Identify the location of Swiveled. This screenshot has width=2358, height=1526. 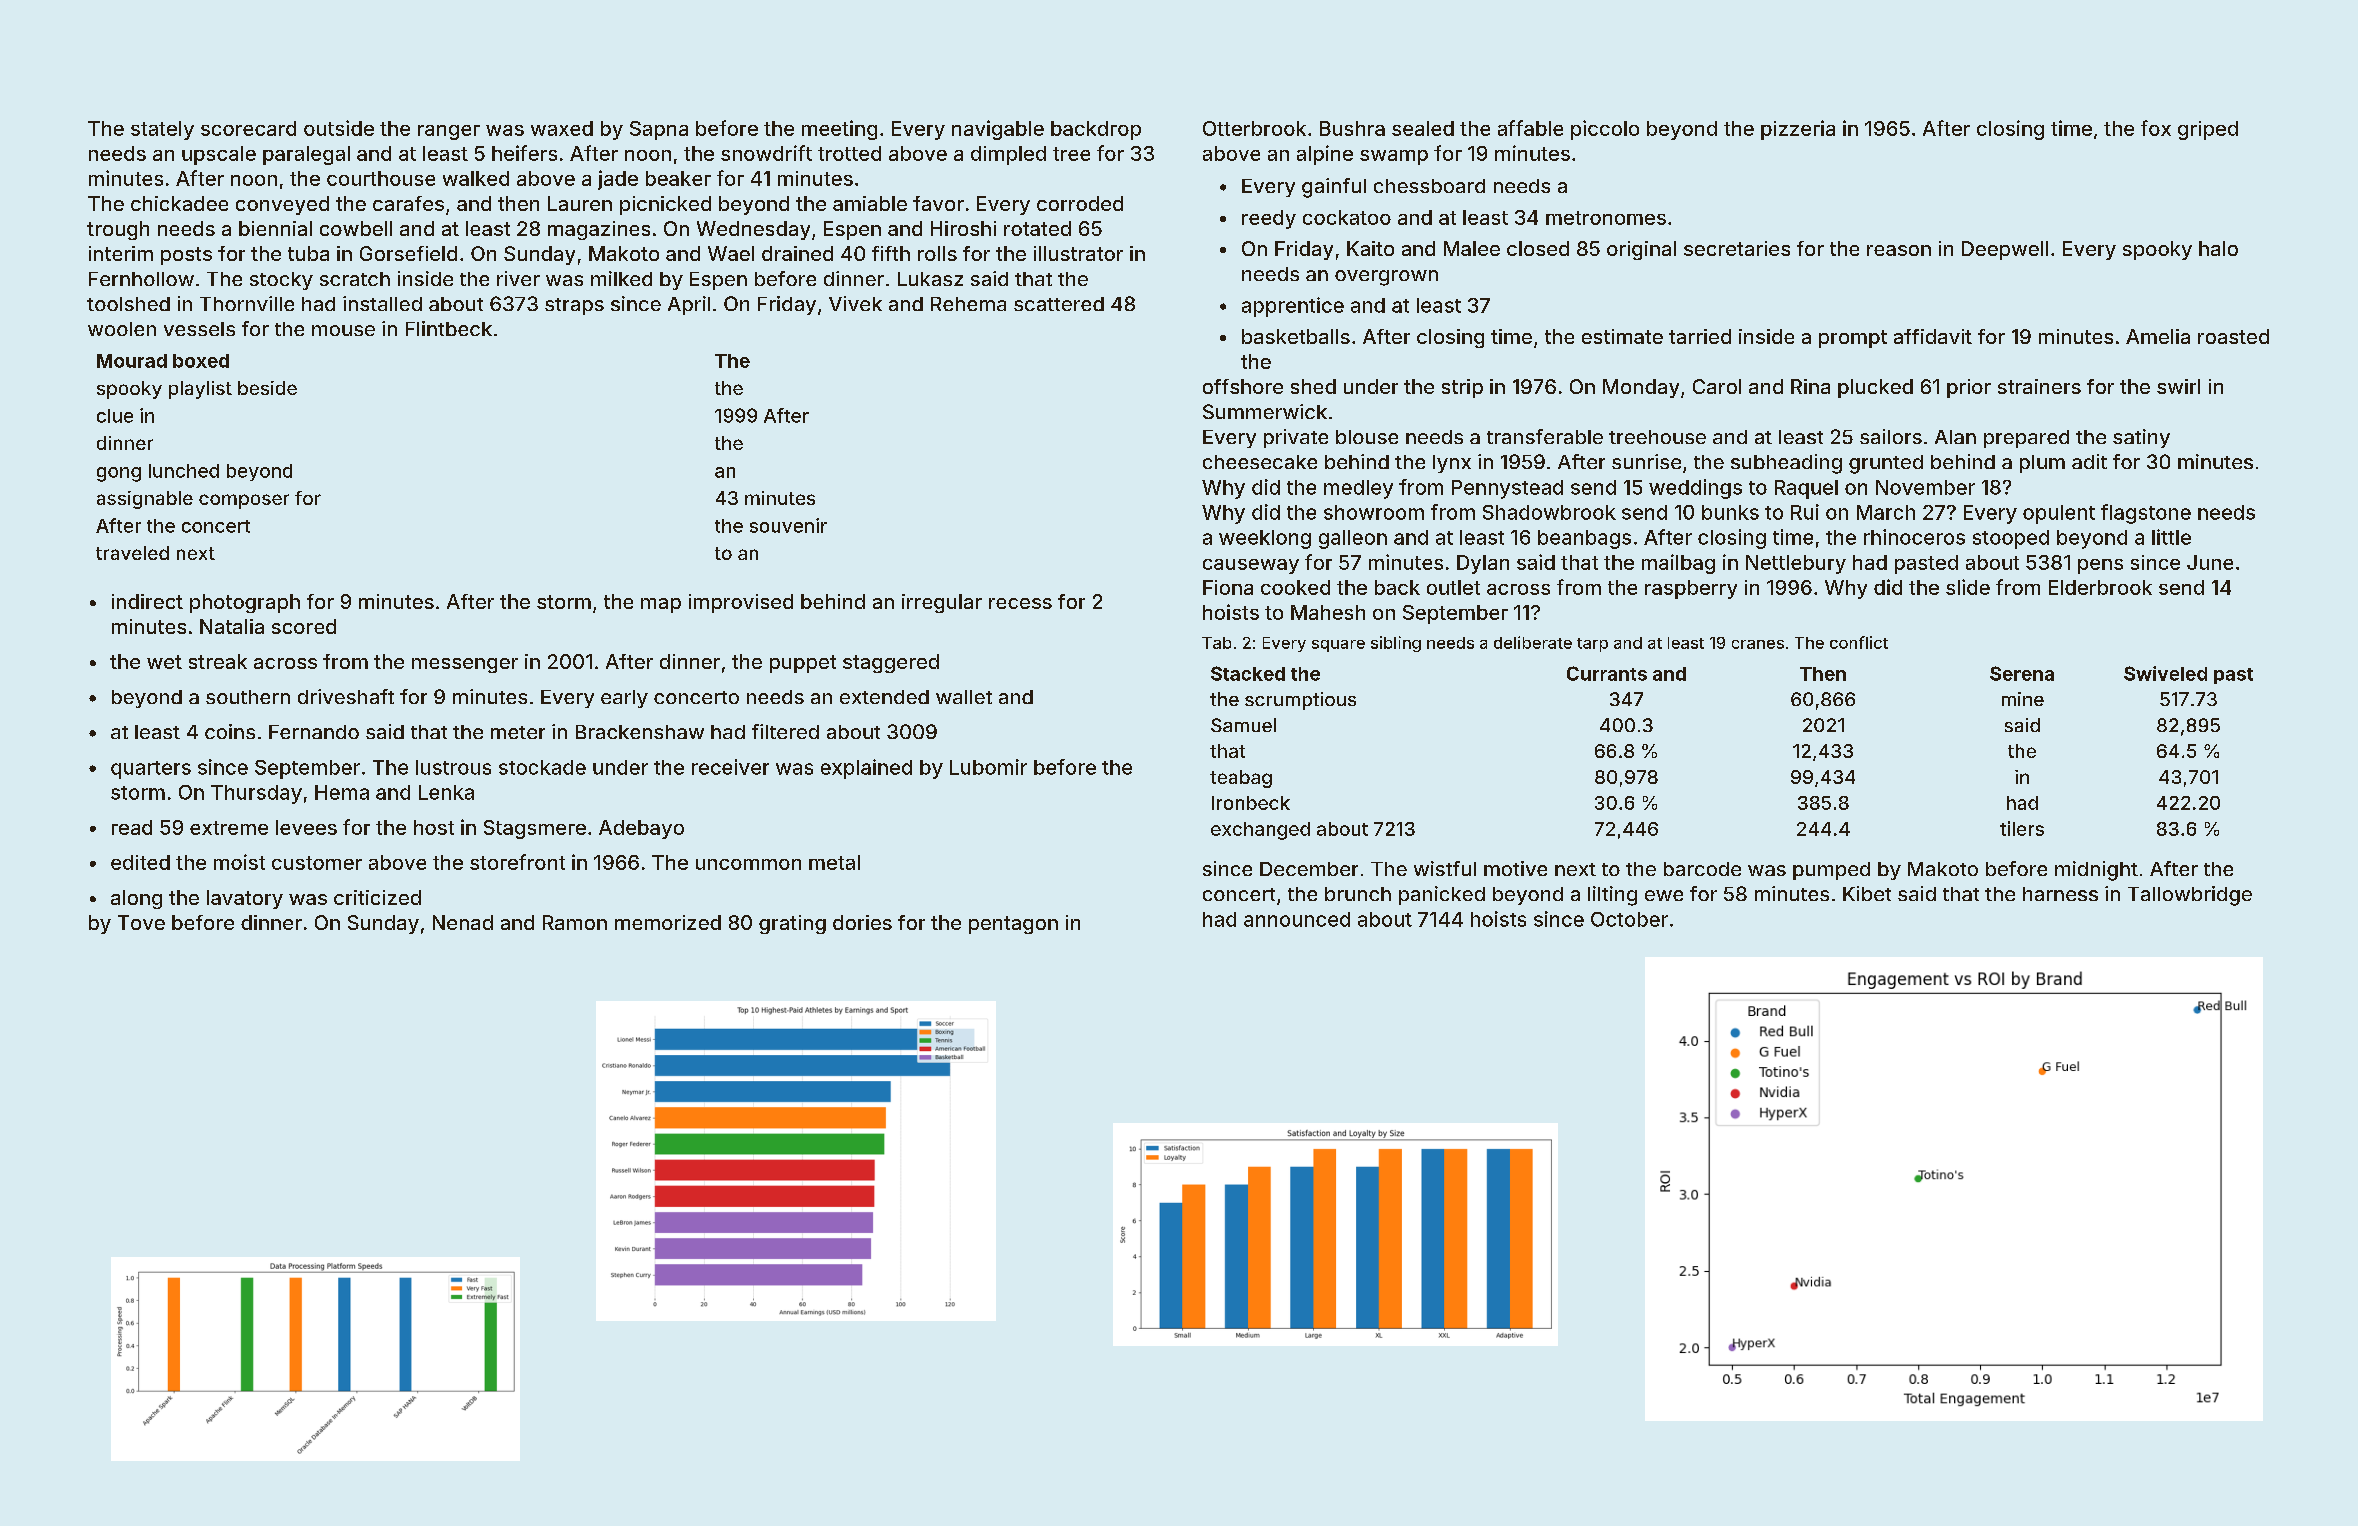
(2165, 673).
